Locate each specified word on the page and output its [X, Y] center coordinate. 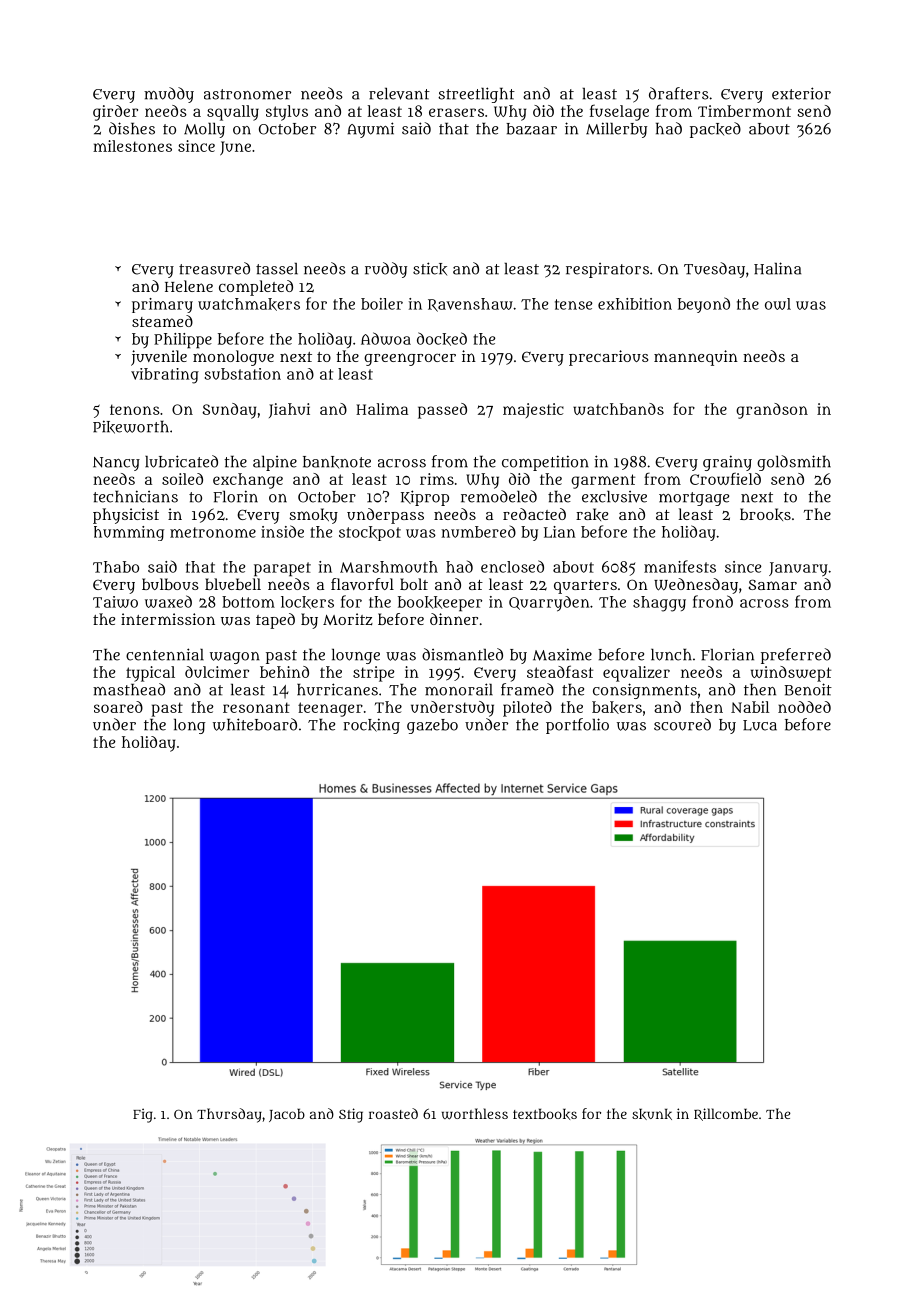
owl [778, 304]
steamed [162, 321]
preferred [796, 656]
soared [118, 707]
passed [442, 411]
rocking [371, 726]
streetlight [476, 95]
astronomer [247, 94]
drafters [679, 93]
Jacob [287, 1115]
